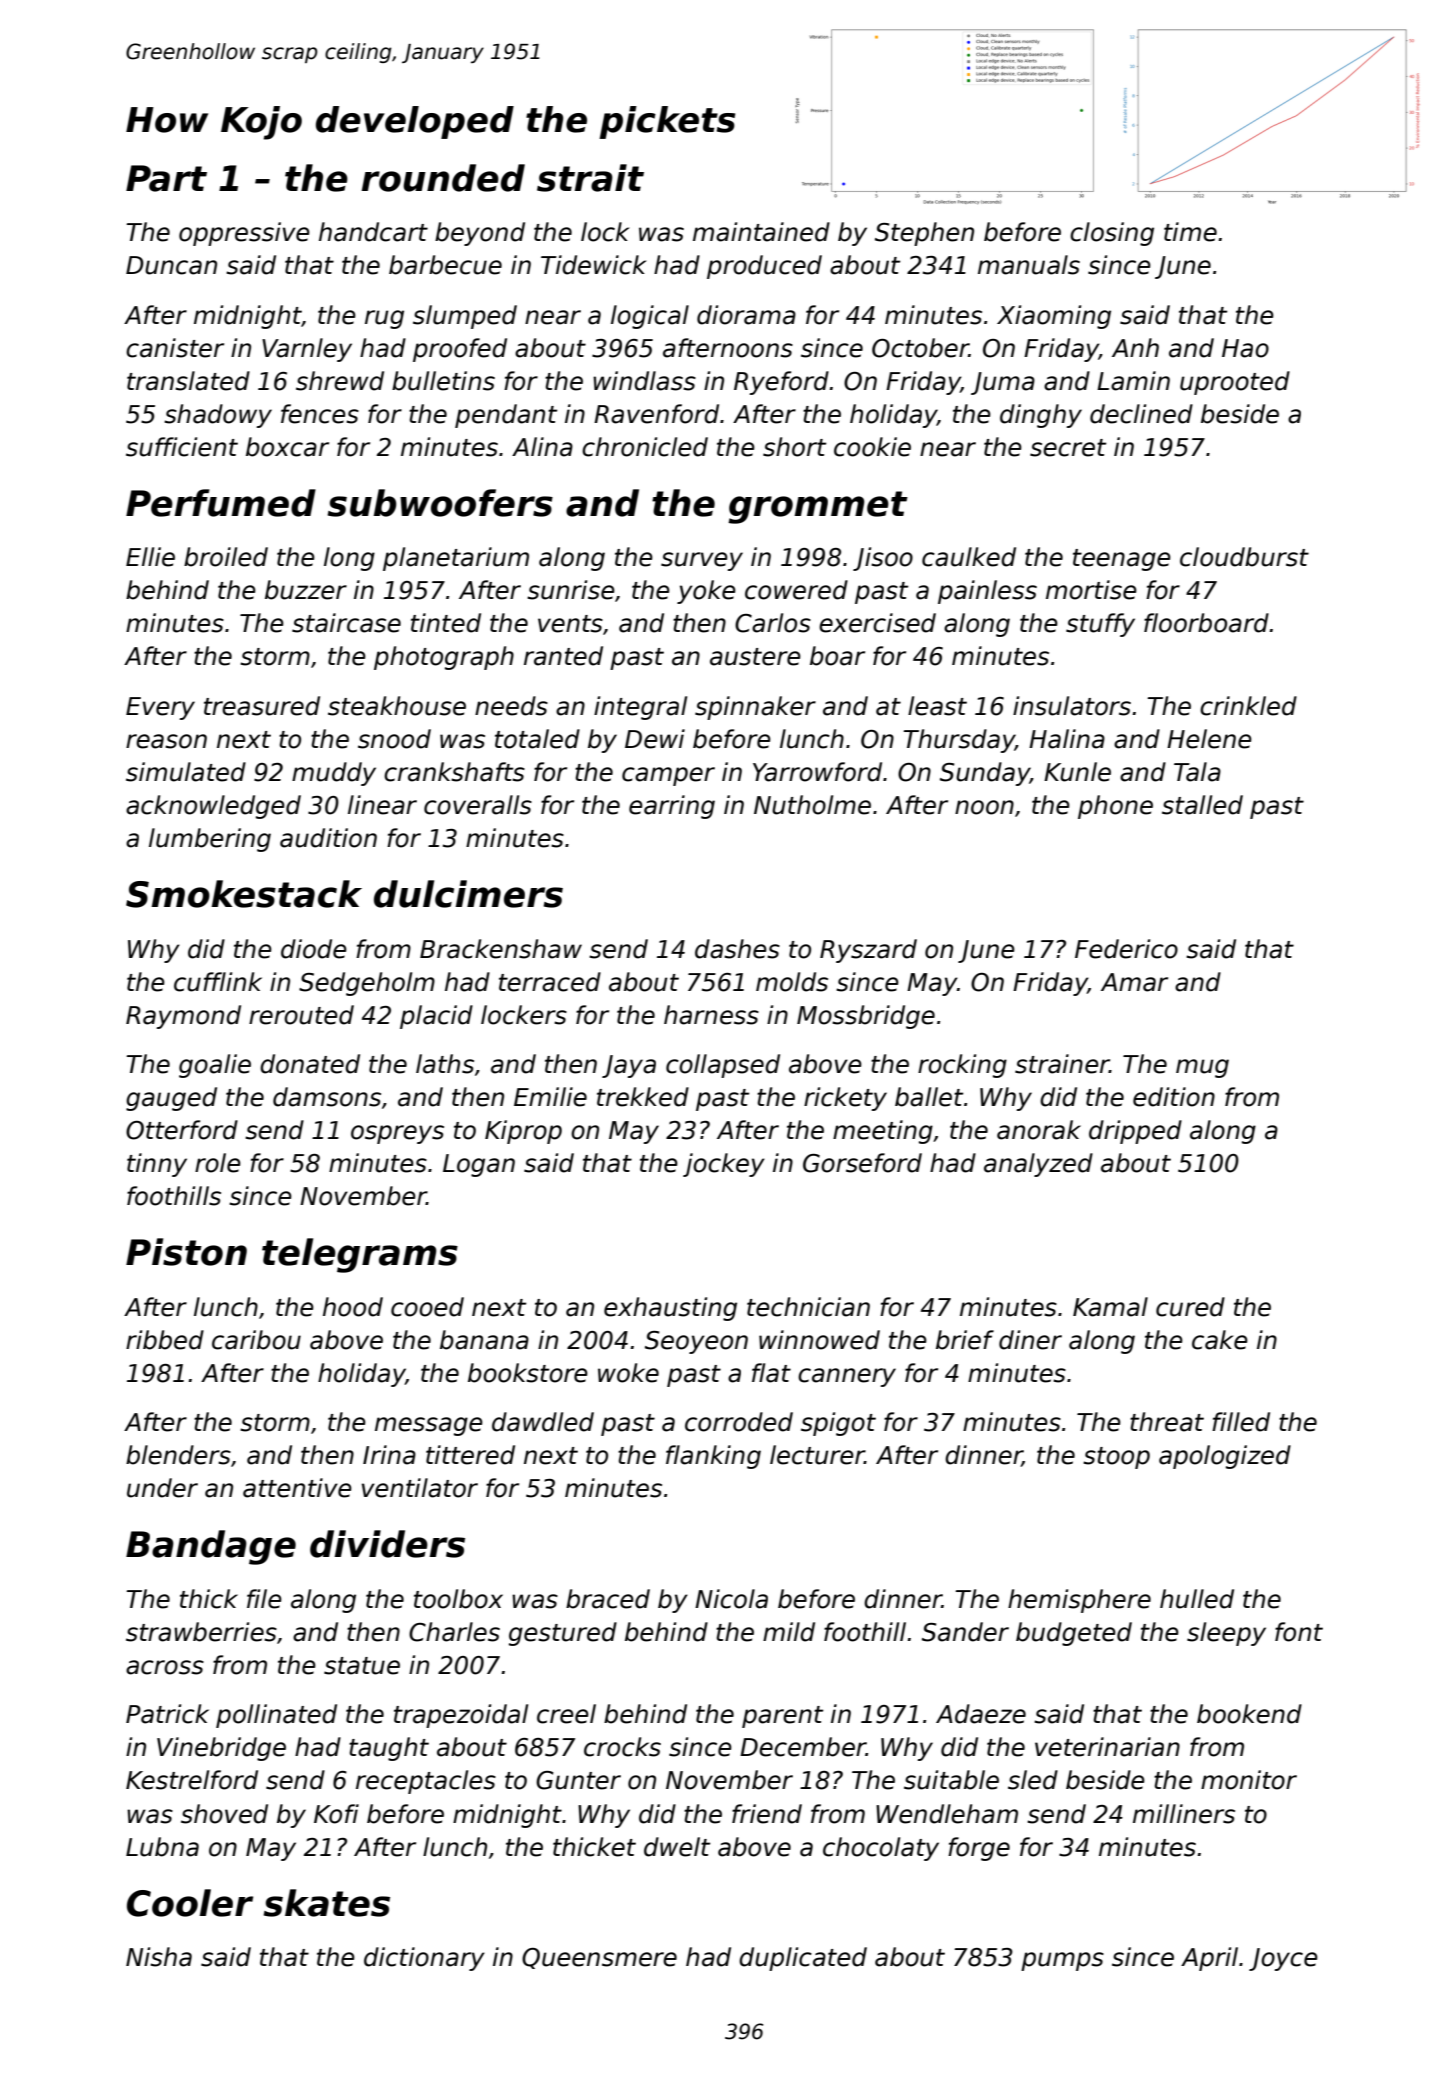 The height and width of the document is (2100, 1450). Describe the element at coordinates (1249, 1714) in the document. I see `bookend` at that location.
